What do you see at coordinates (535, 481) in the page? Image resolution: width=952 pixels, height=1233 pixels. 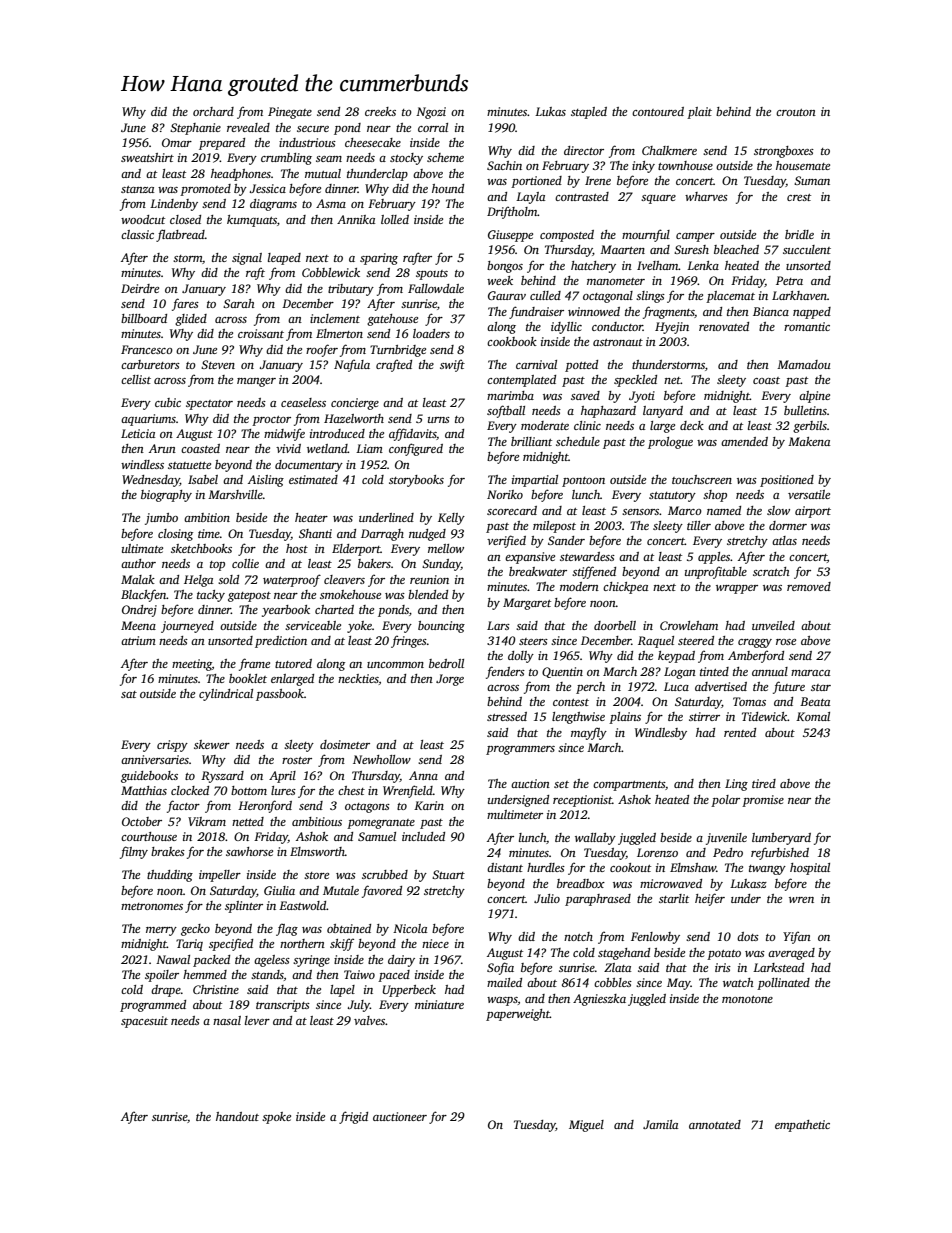 I see `impartial` at bounding box center [535, 481].
